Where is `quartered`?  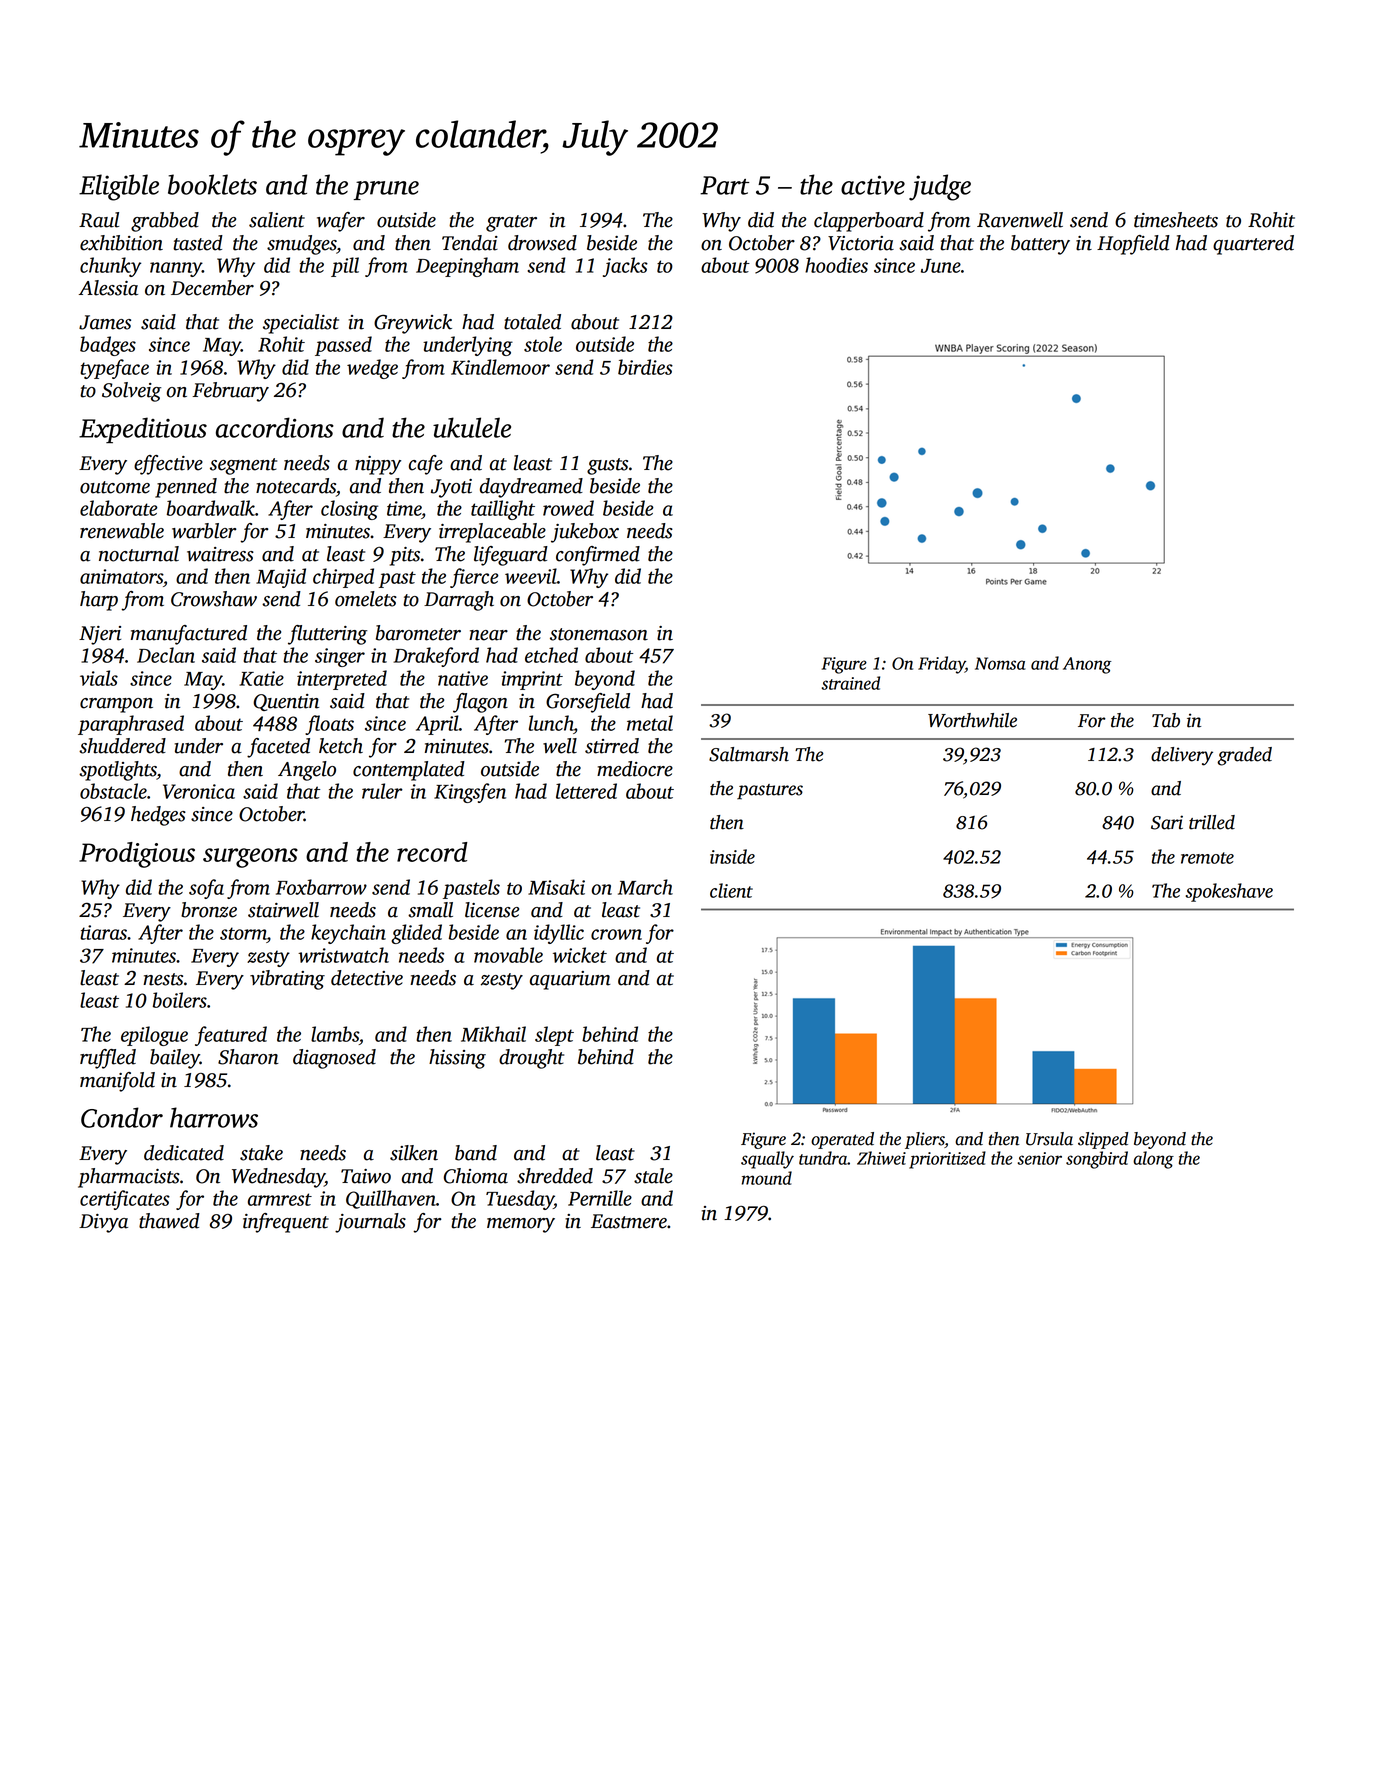 quartered is located at coordinates (1253, 245).
